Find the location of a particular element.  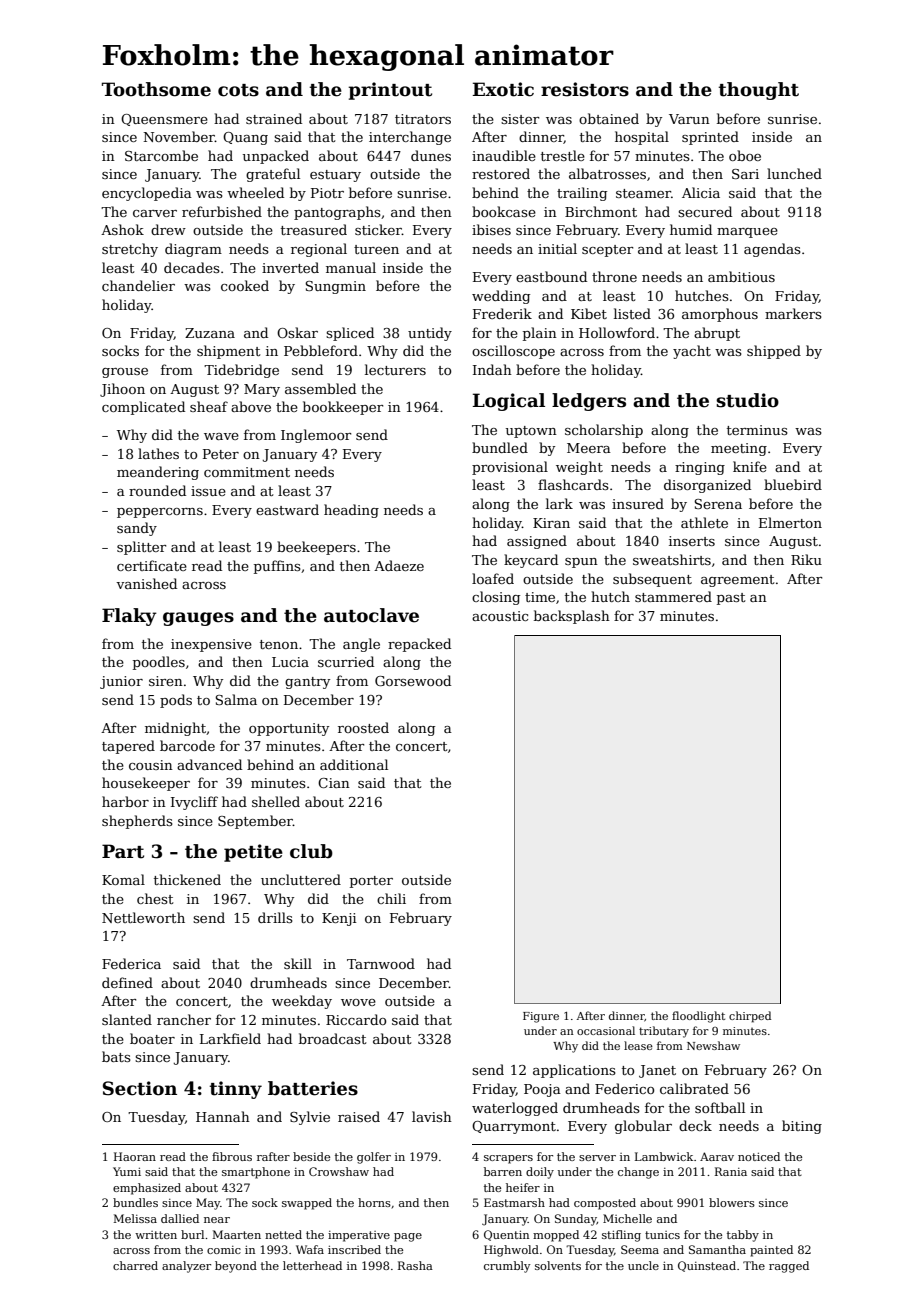

eastward is located at coordinates (287, 509).
